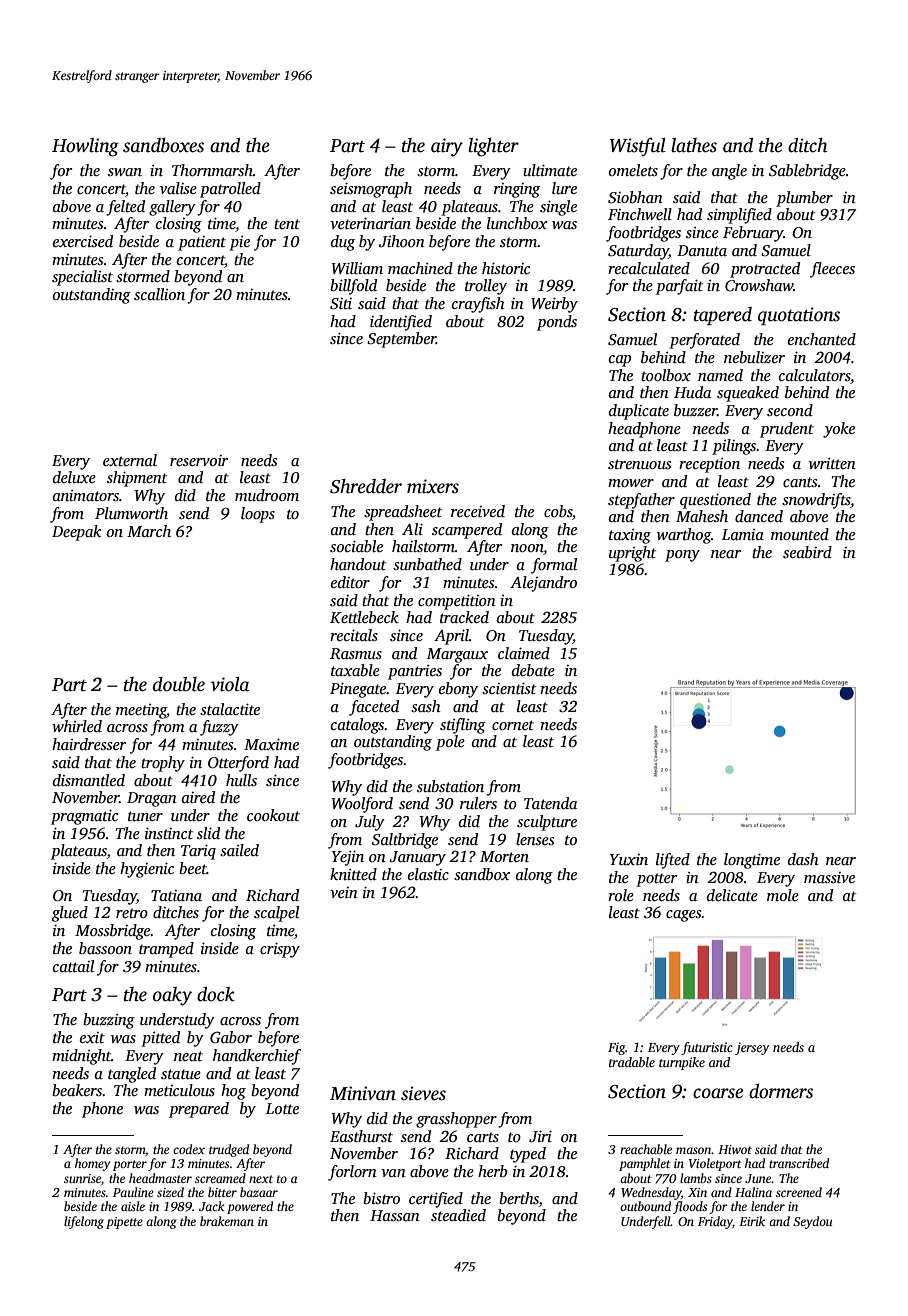  I want to click on brakeman, so click(227, 1221).
